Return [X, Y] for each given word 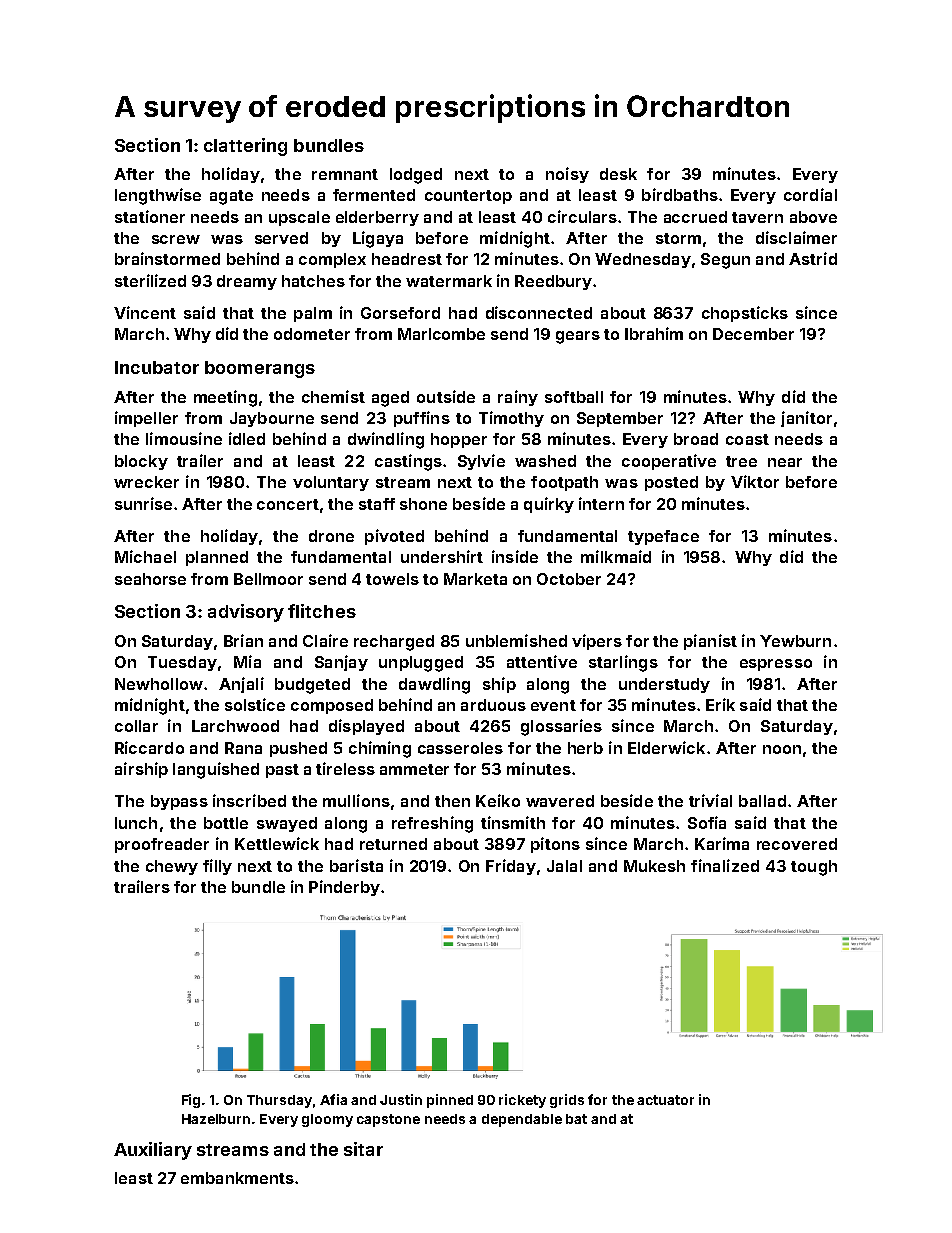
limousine [184, 438]
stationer [150, 216]
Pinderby [344, 888]
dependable [522, 1120]
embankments [237, 1178]
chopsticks [745, 314]
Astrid [813, 258]
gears [578, 337]
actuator [665, 1100]
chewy [172, 867]
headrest [407, 259]
